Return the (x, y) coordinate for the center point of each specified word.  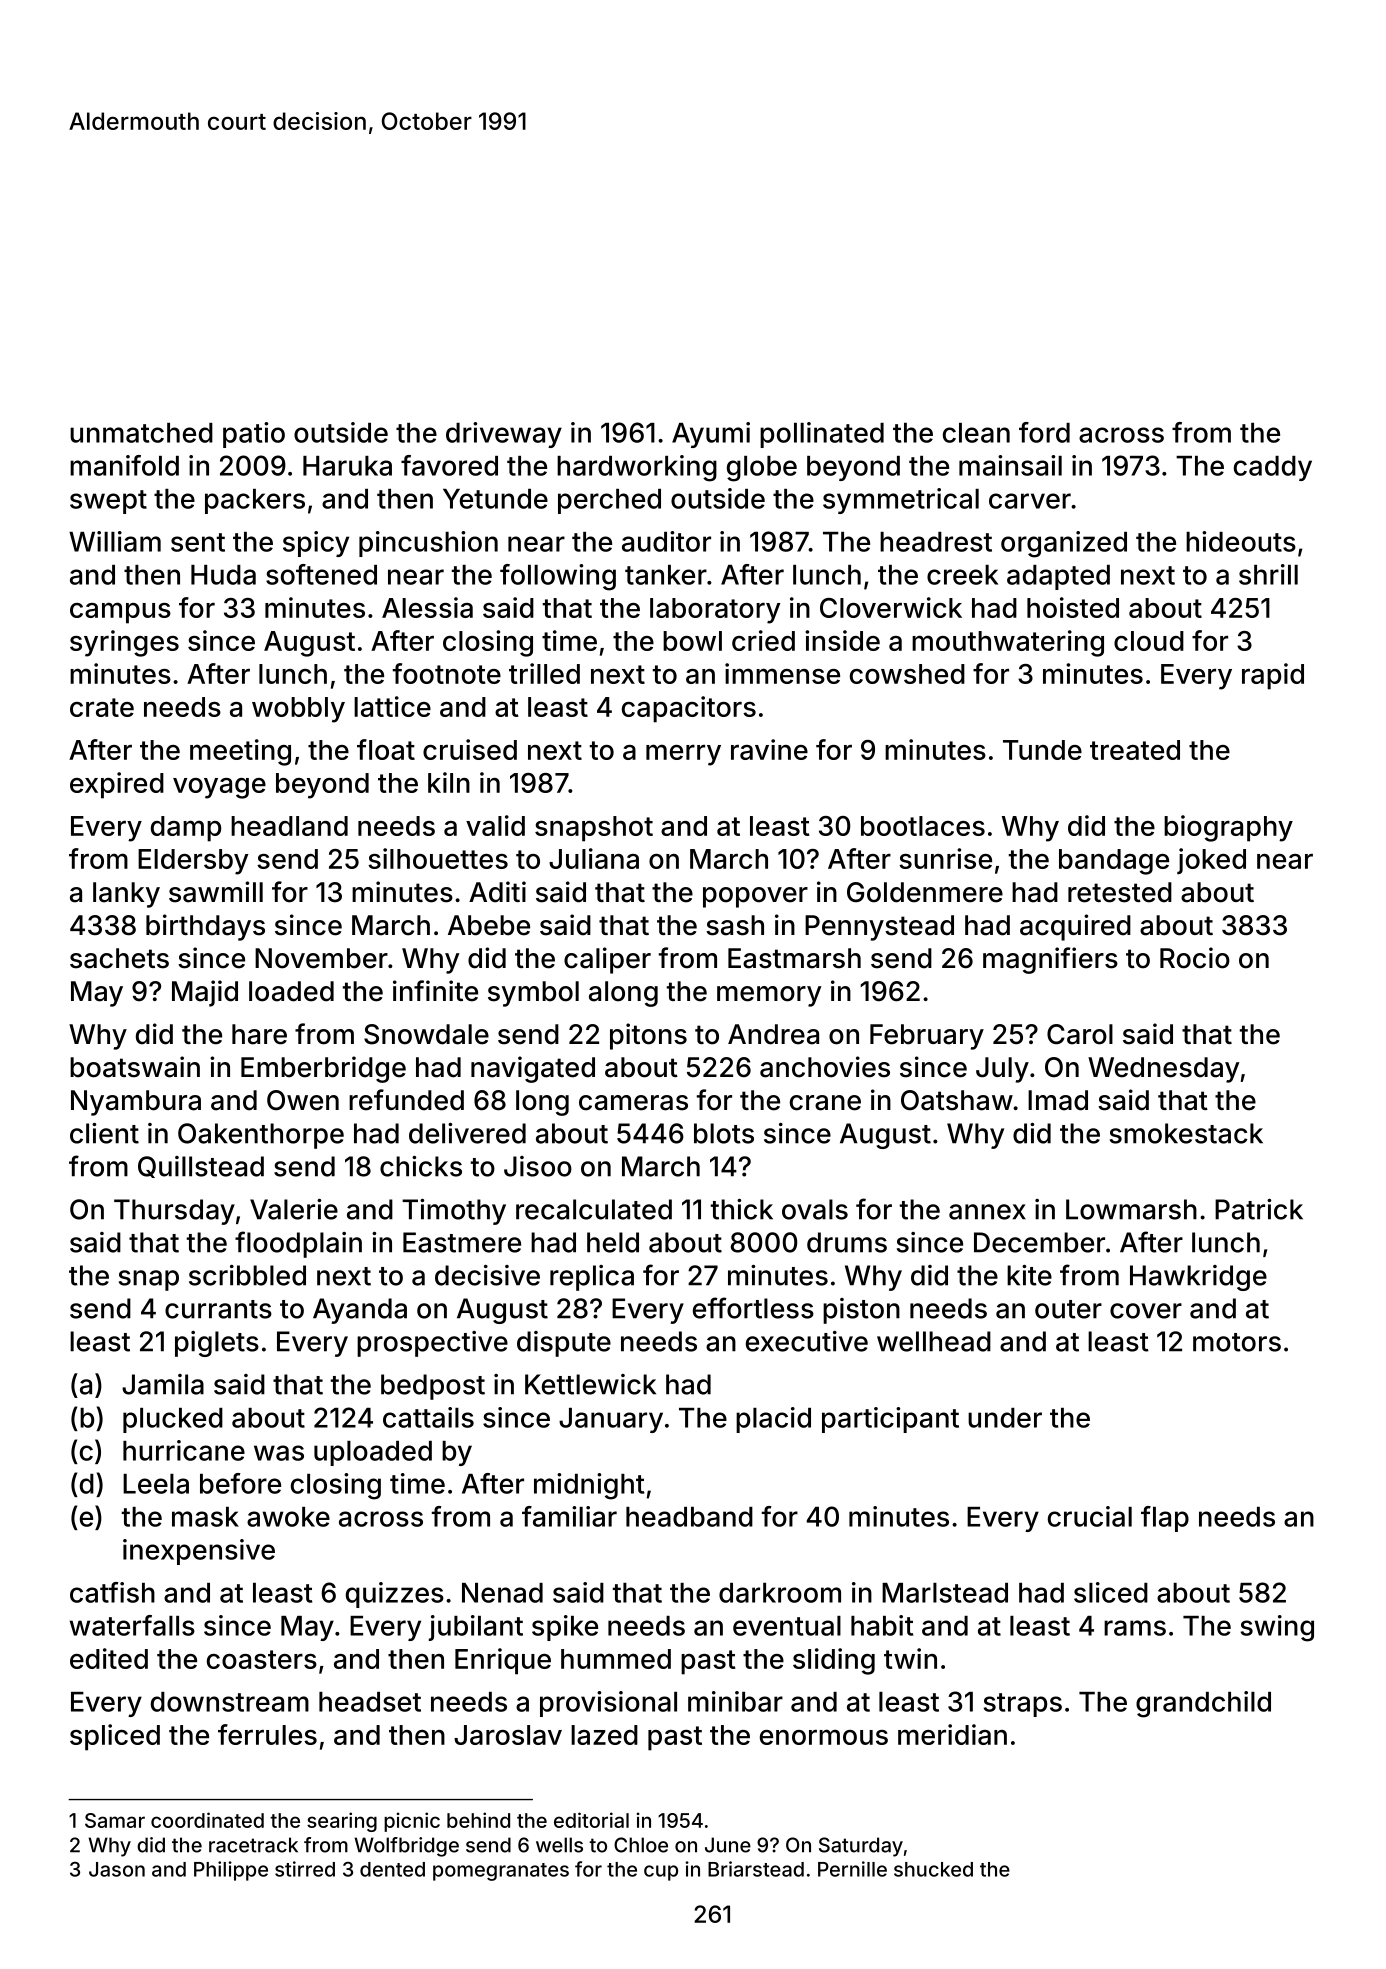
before (240, 1483)
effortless (753, 1308)
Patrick (1259, 1209)
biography (1228, 828)
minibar (735, 1701)
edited (109, 1658)
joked (1211, 861)
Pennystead (879, 928)
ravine (769, 749)
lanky (126, 895)
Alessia (427, 607)
